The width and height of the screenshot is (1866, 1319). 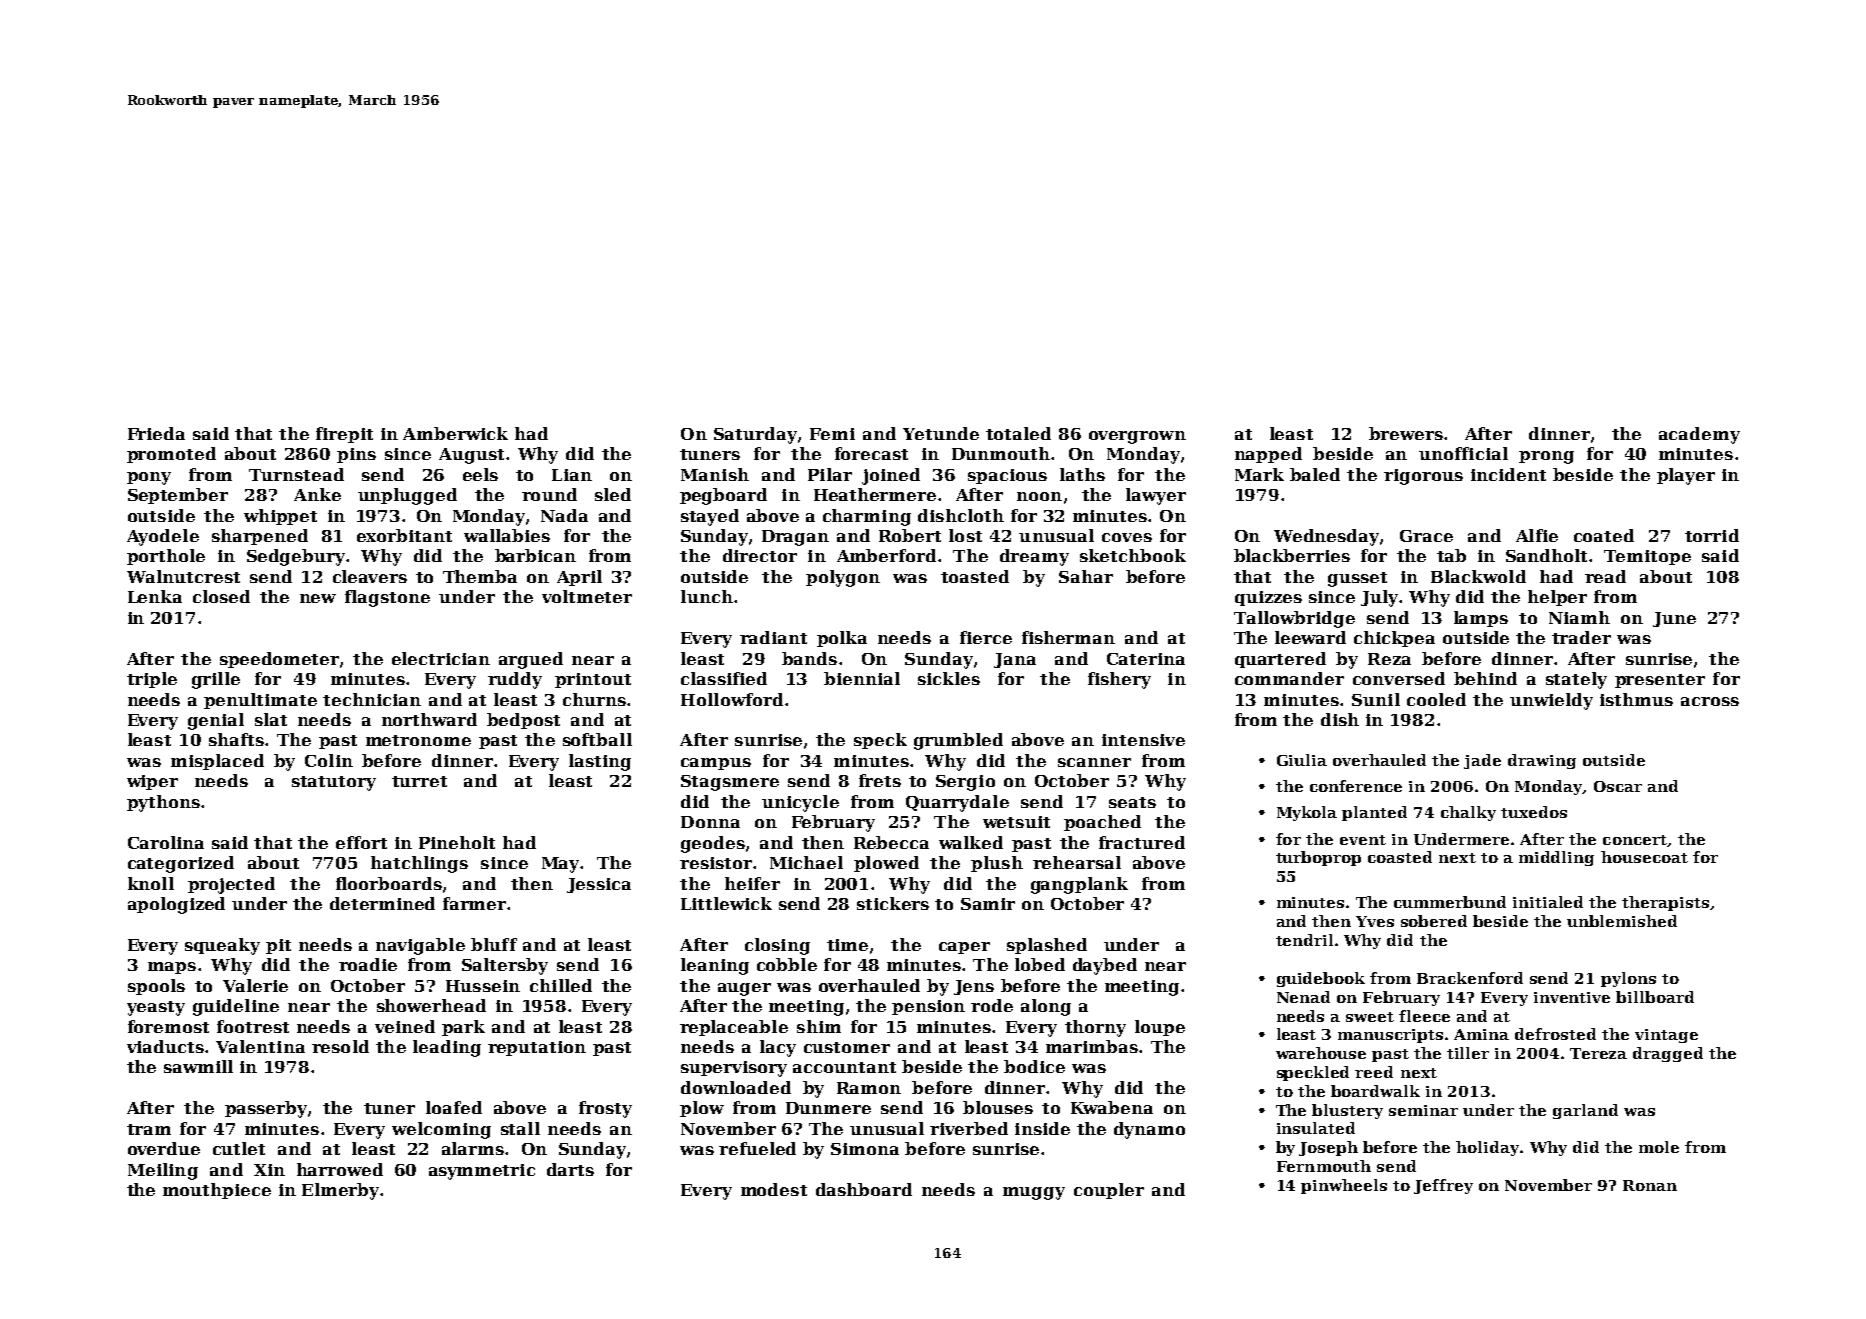 I want to click on charming, so click(x=867, y=517).
